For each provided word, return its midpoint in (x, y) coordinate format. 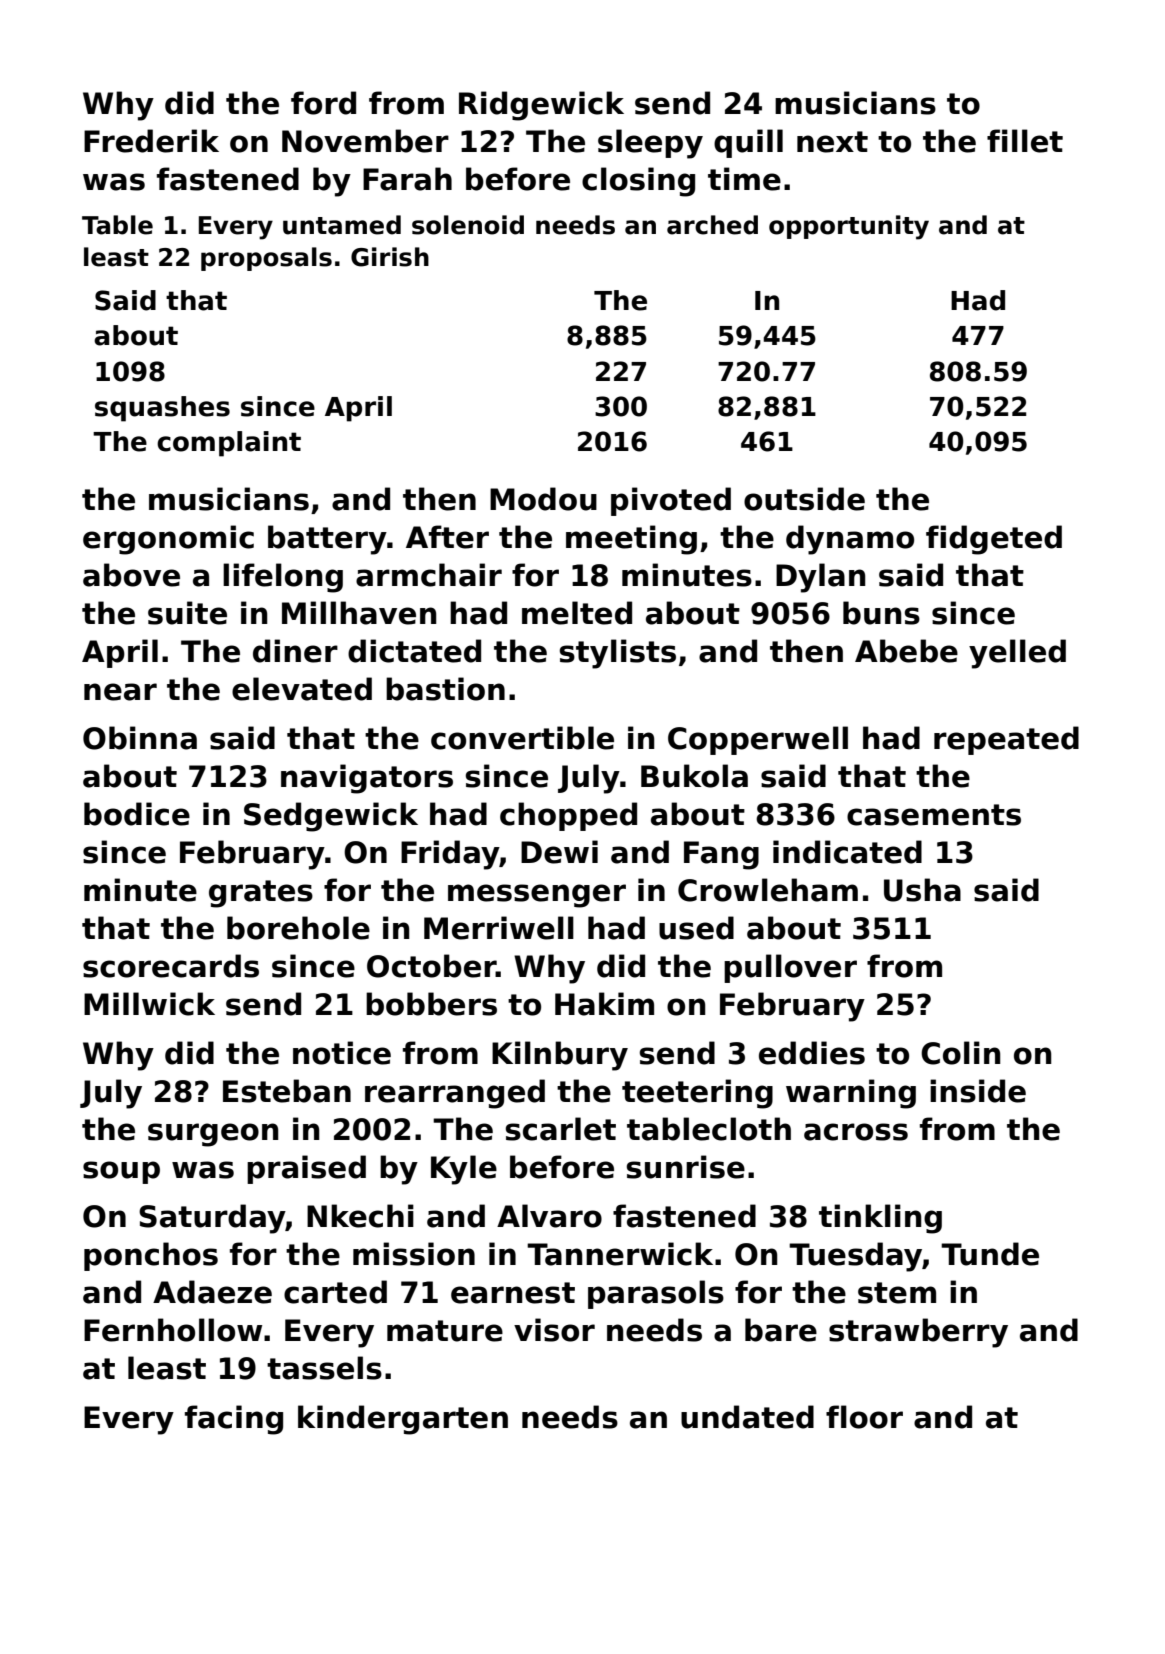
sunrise (686, 1167)
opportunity (849, 227)
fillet (1025, 141)
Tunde (990, 1254)
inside (978, 1091)
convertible (522, 738)
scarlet (561, 1129)
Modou (543, 499)
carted (335, 1292)
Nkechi (360, 1216)
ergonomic (168, 540)
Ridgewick (541, 106)
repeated (1006, 740)
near (120, 692)
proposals (266, 259)
